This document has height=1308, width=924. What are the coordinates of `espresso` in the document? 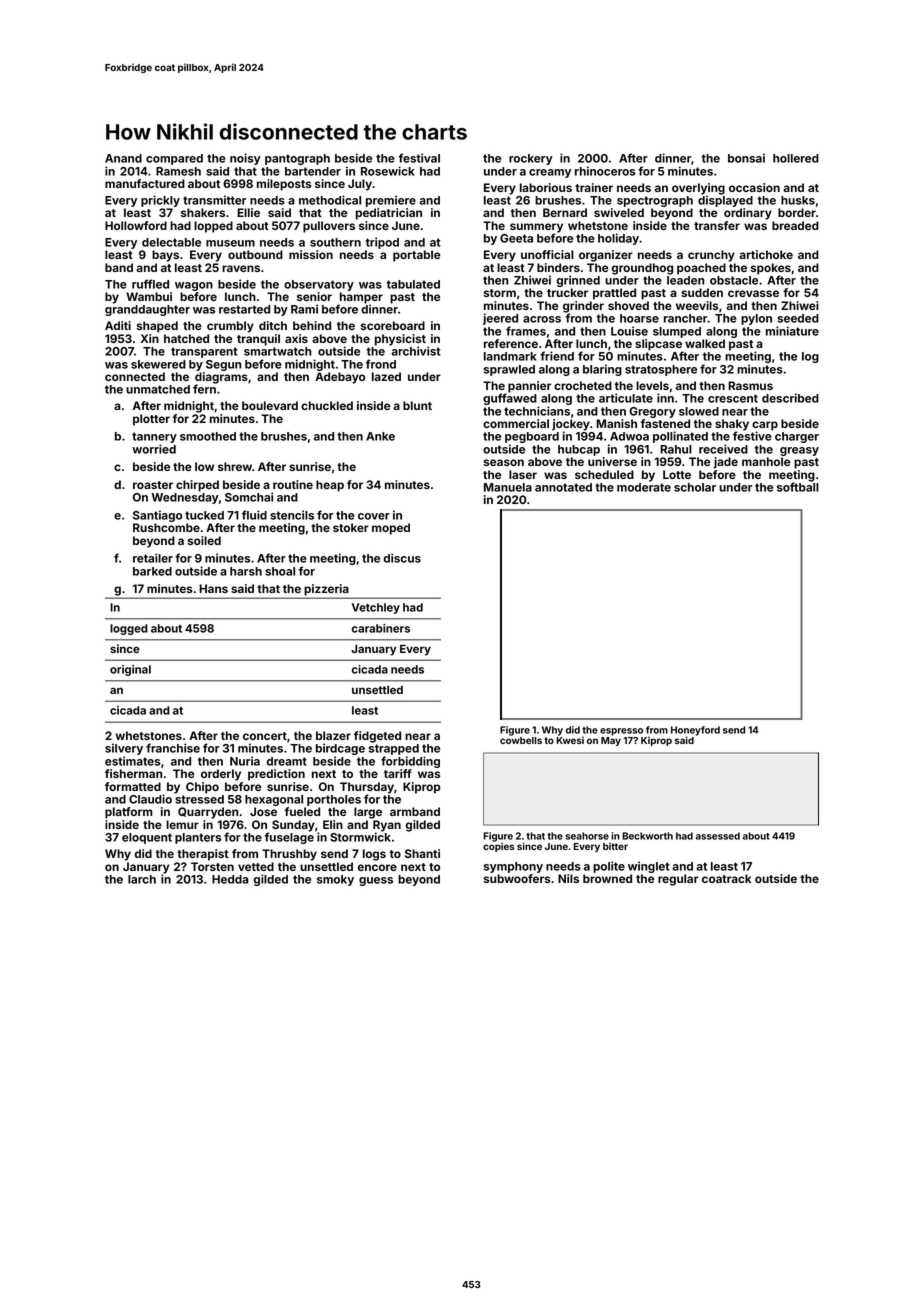 It's located at (621, 732).
